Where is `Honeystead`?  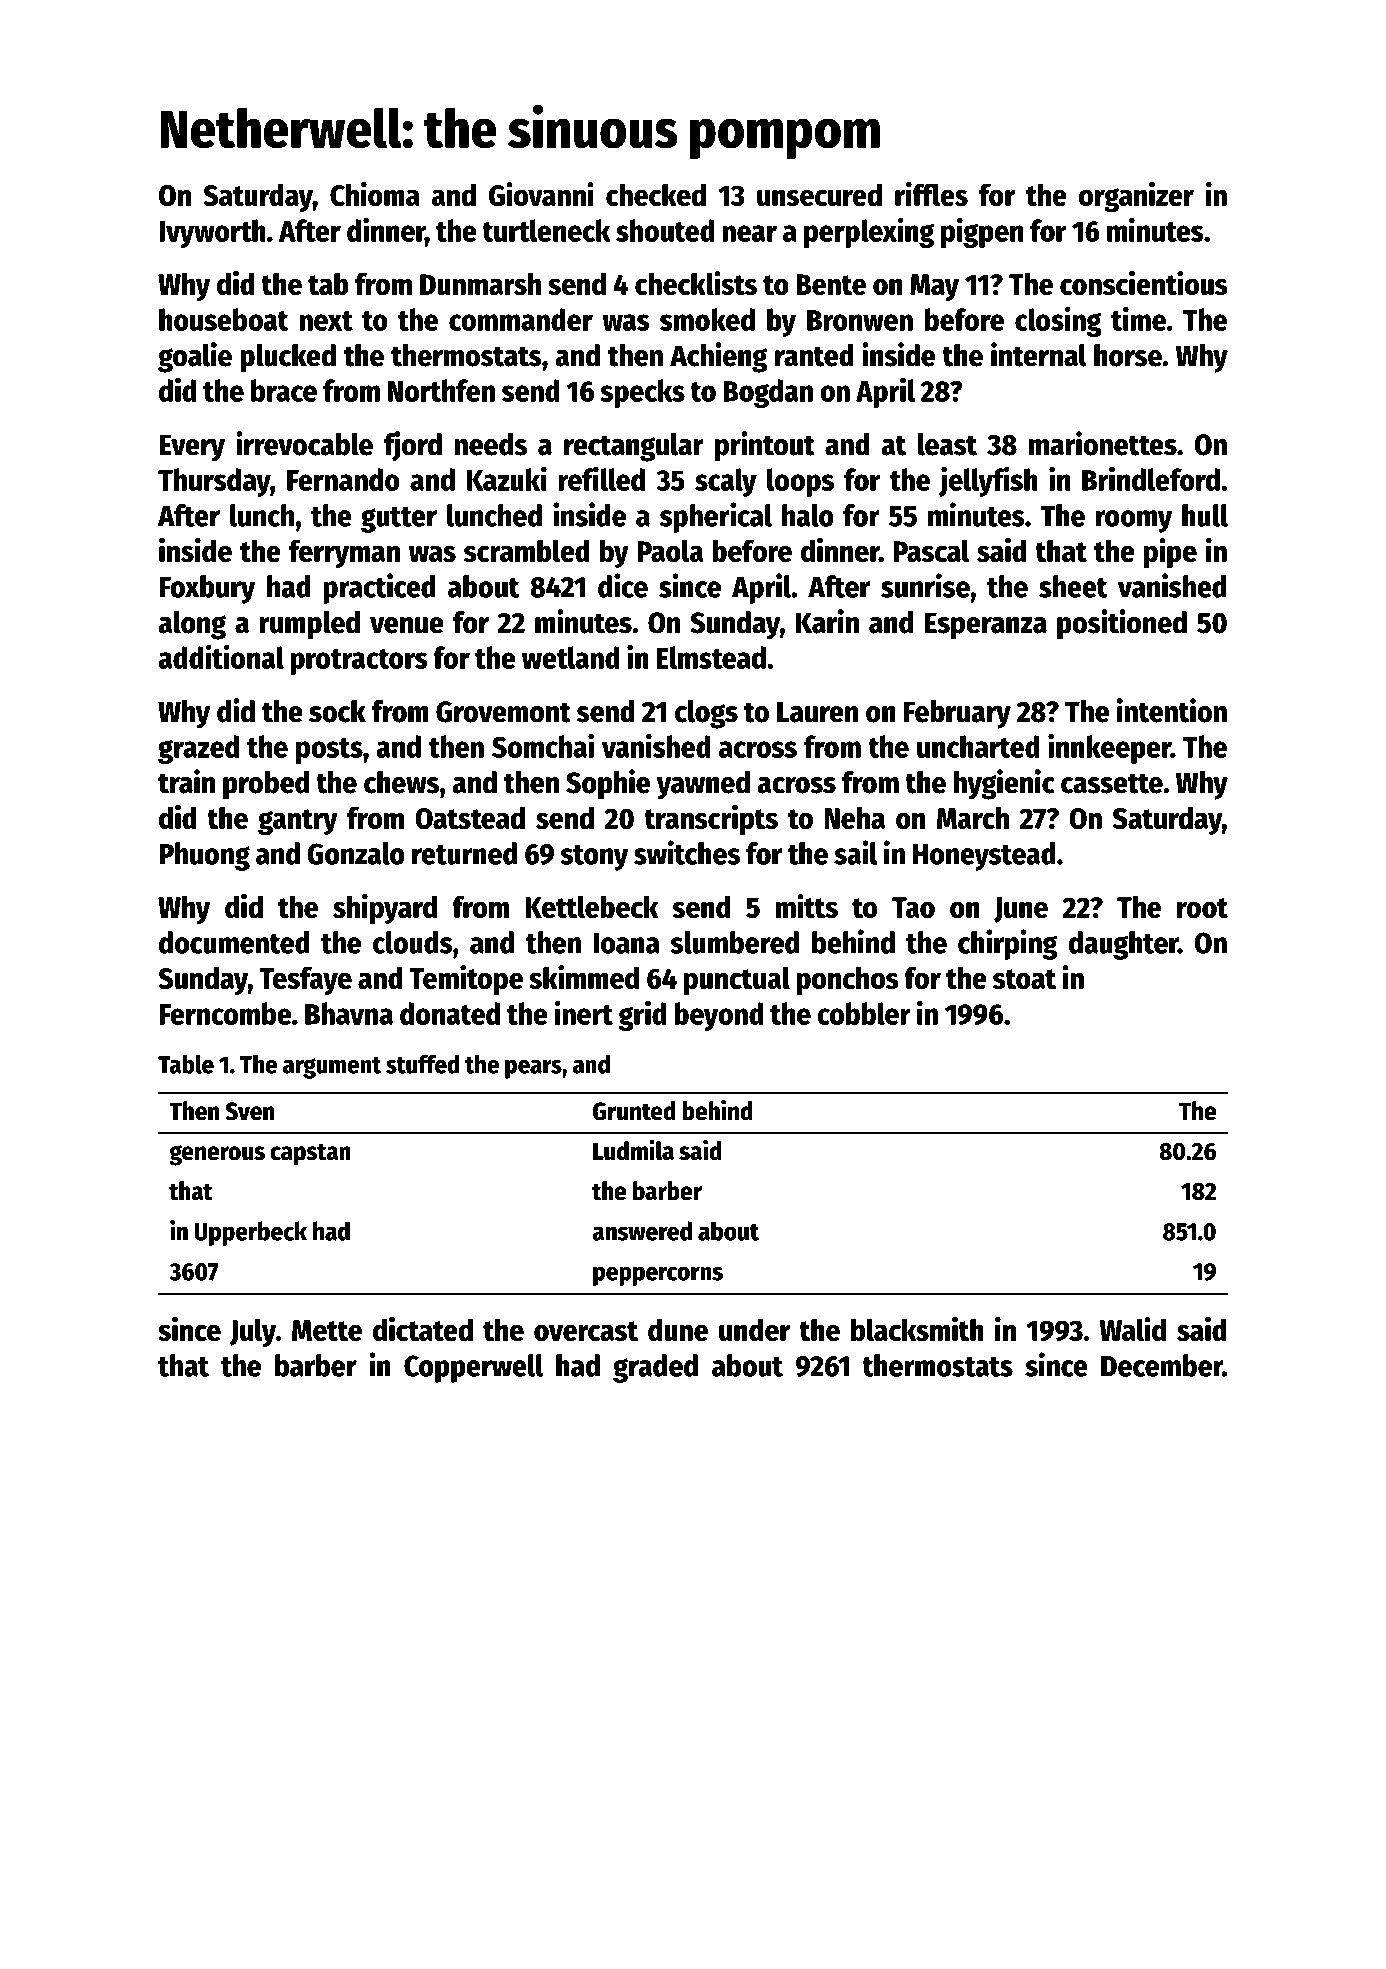 Honeystead is located at coordinates (984, 856).
